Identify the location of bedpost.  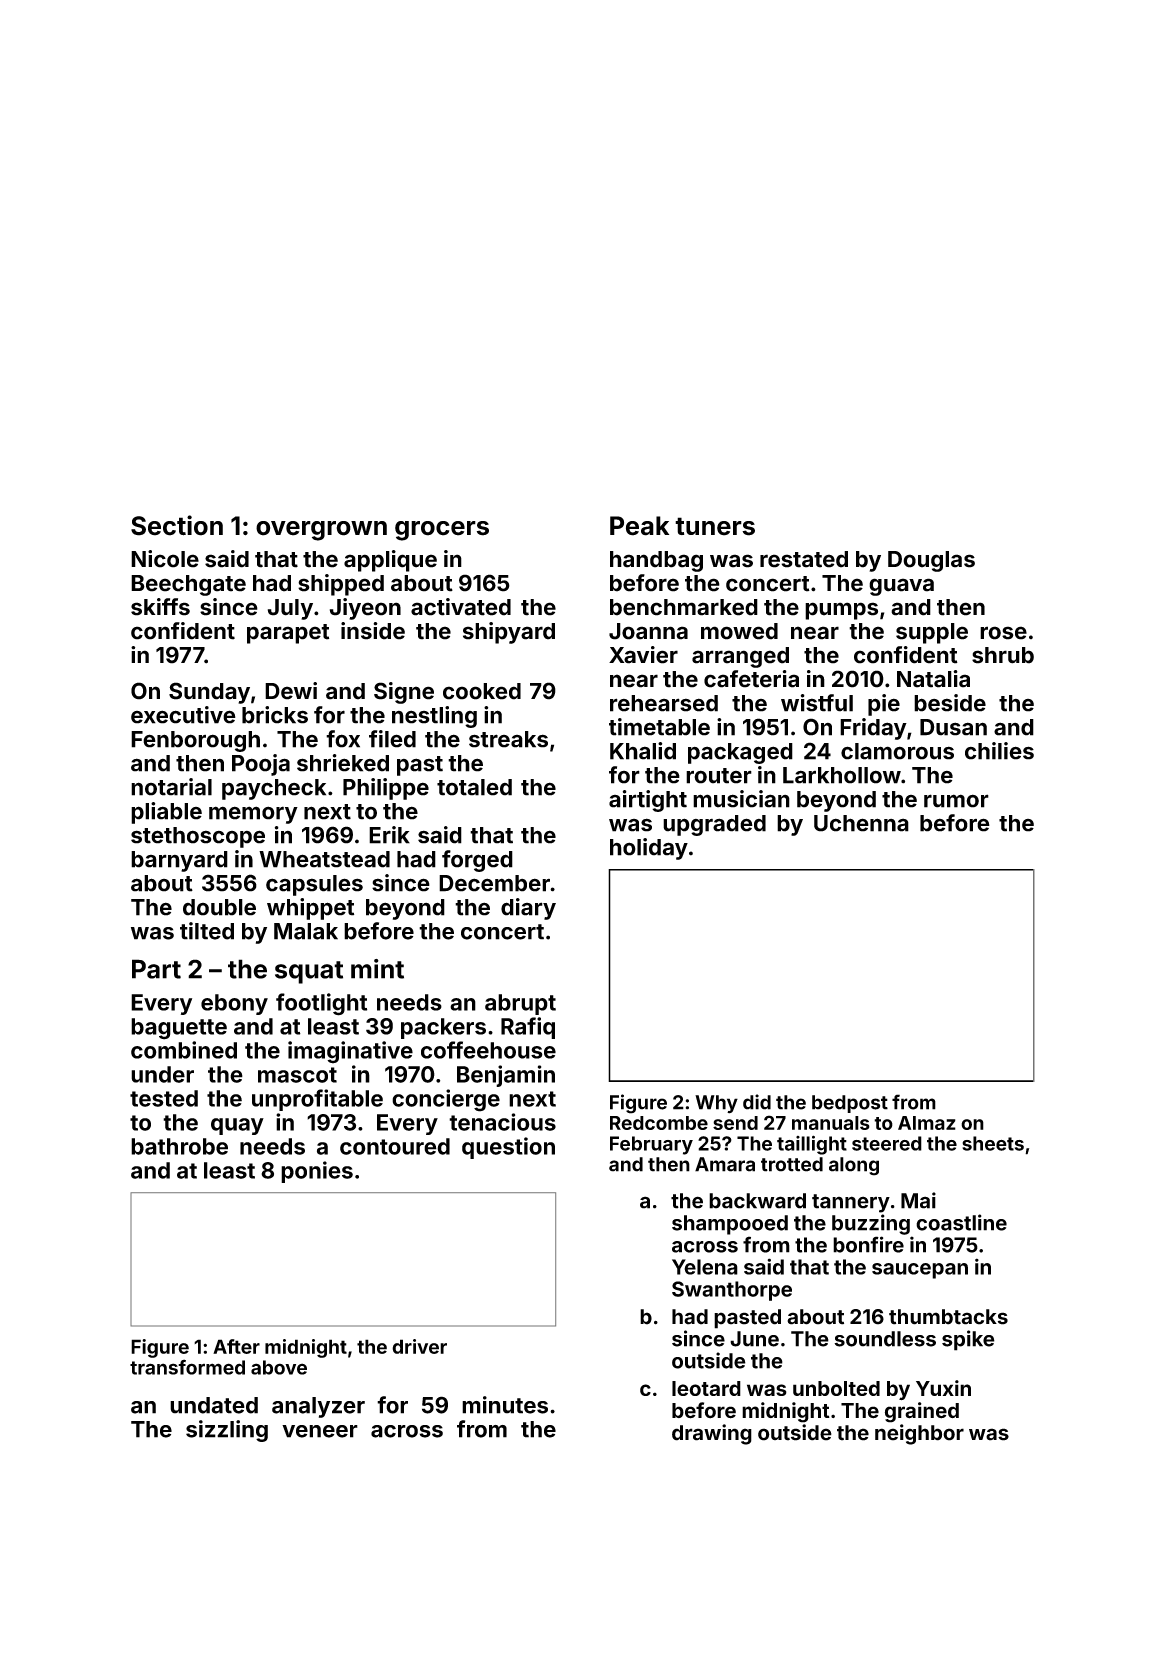
(850, 1104).
